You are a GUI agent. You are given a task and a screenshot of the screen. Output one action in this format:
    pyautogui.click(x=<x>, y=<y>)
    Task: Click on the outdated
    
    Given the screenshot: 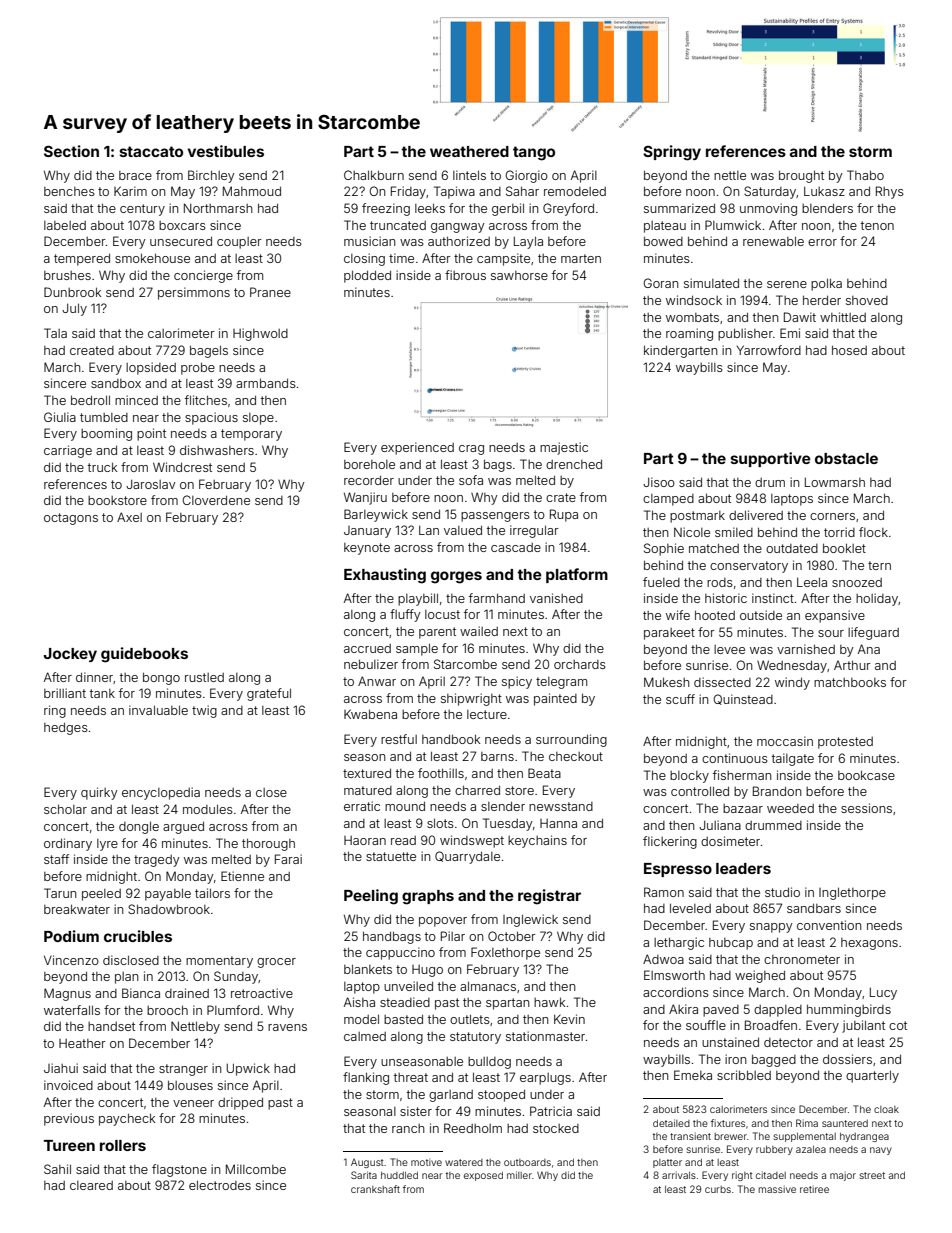 What is the action you would take?
    pyautogui.click(x=792, y=548)
